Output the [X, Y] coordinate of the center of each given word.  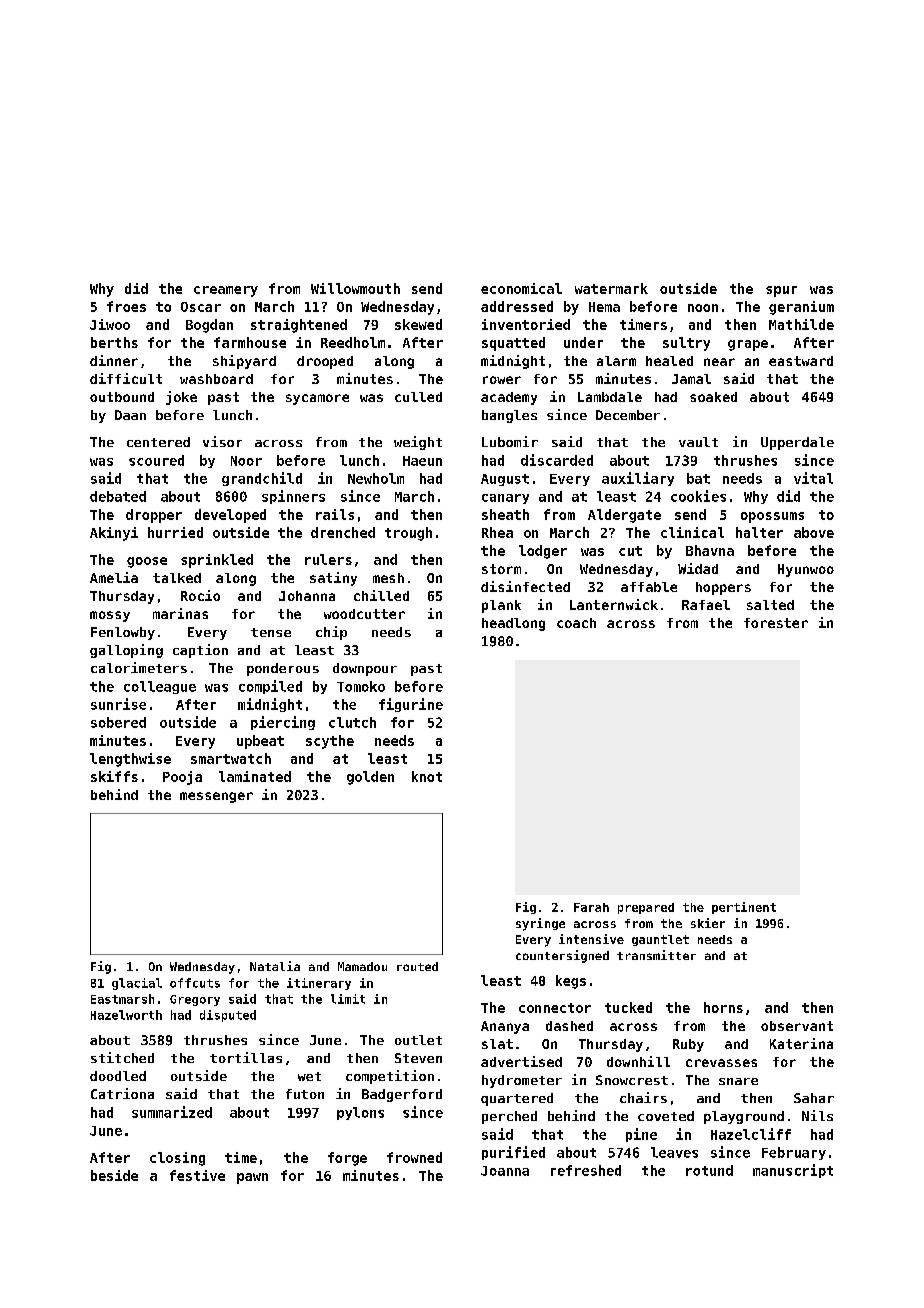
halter [759, 532]
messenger [216, 797]
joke [181, 398]
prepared [646, 908]
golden [370, 778]
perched [509, 1117]
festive [197, 1175]
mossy [110, 616]
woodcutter [364, 614]
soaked [713, 397]
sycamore [317, 399]
